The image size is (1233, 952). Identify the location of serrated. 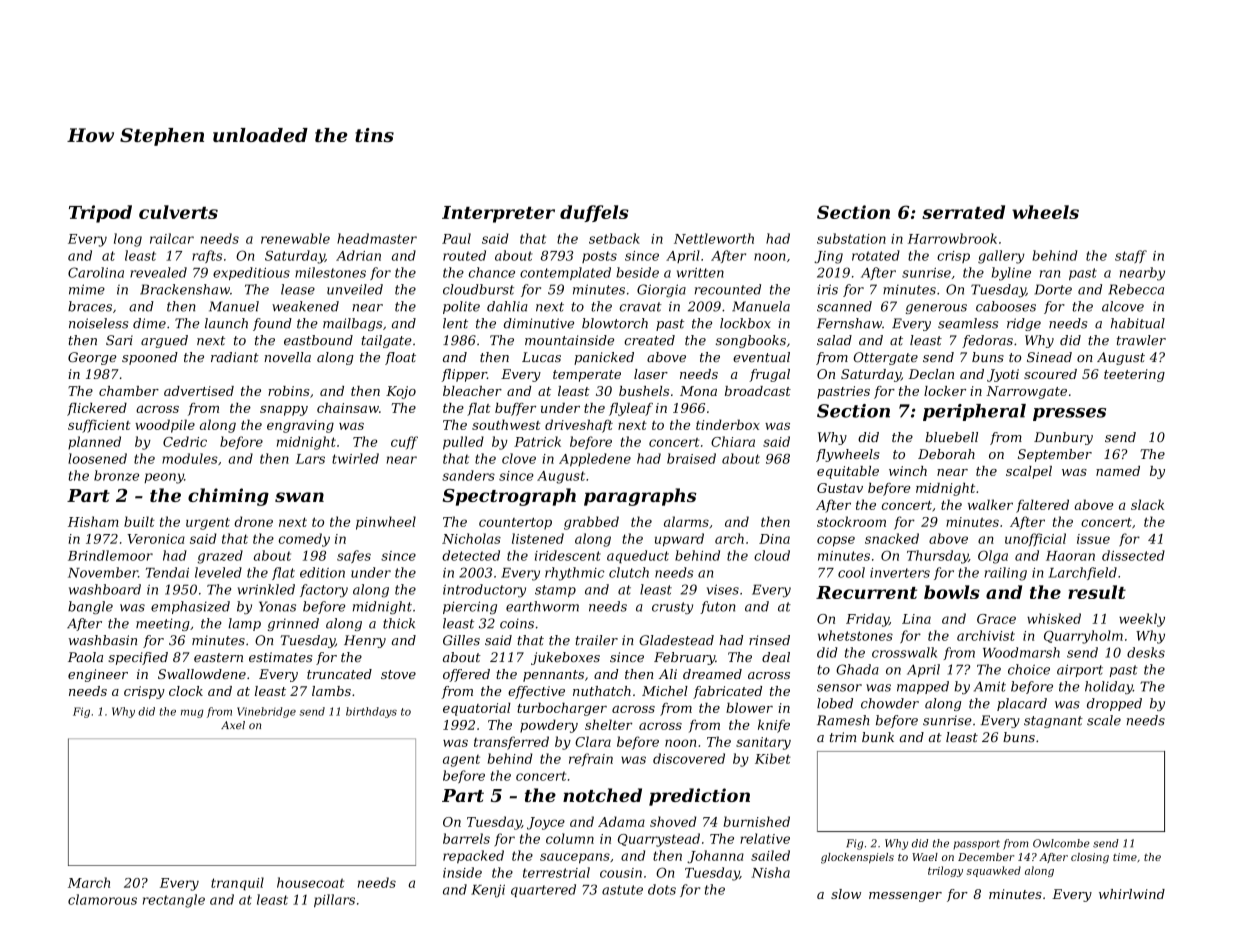
(963, 212).
